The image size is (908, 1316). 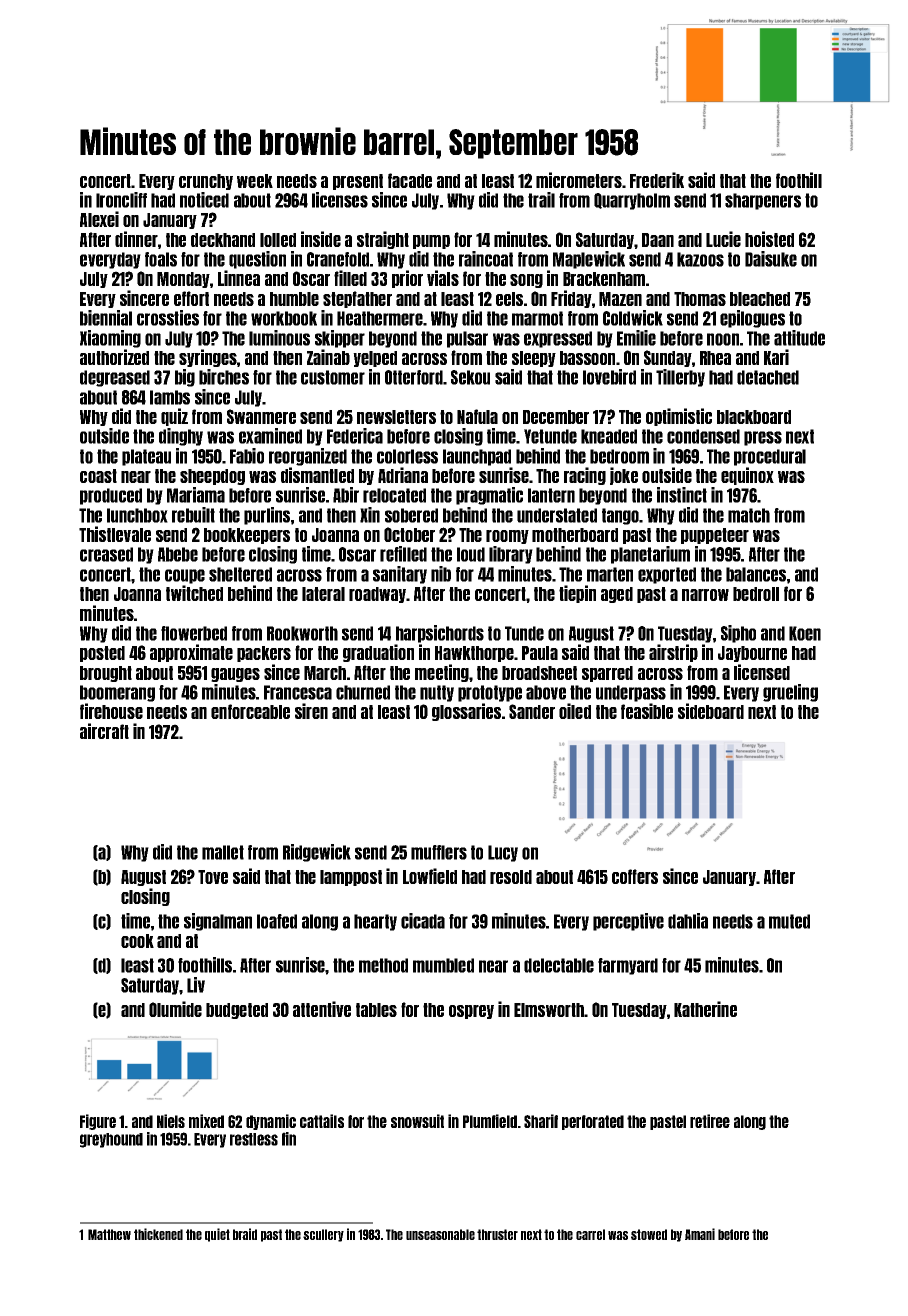 What do you see at coordinates (175, 1009) in the image?
I see `Olumide` at bounding box center [175, 1009].
